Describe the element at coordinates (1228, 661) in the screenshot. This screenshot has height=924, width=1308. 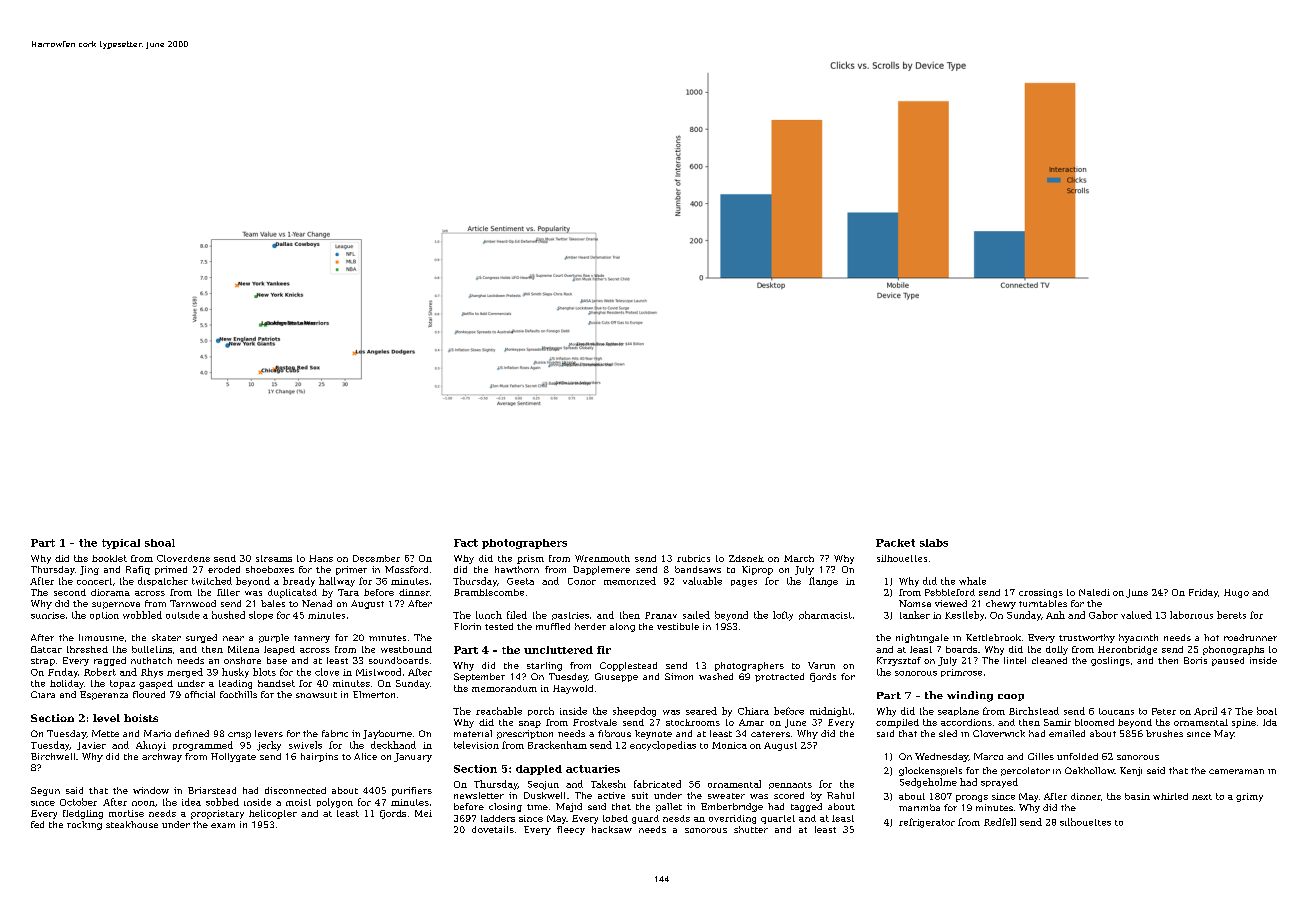
I see `paused` at that location.
